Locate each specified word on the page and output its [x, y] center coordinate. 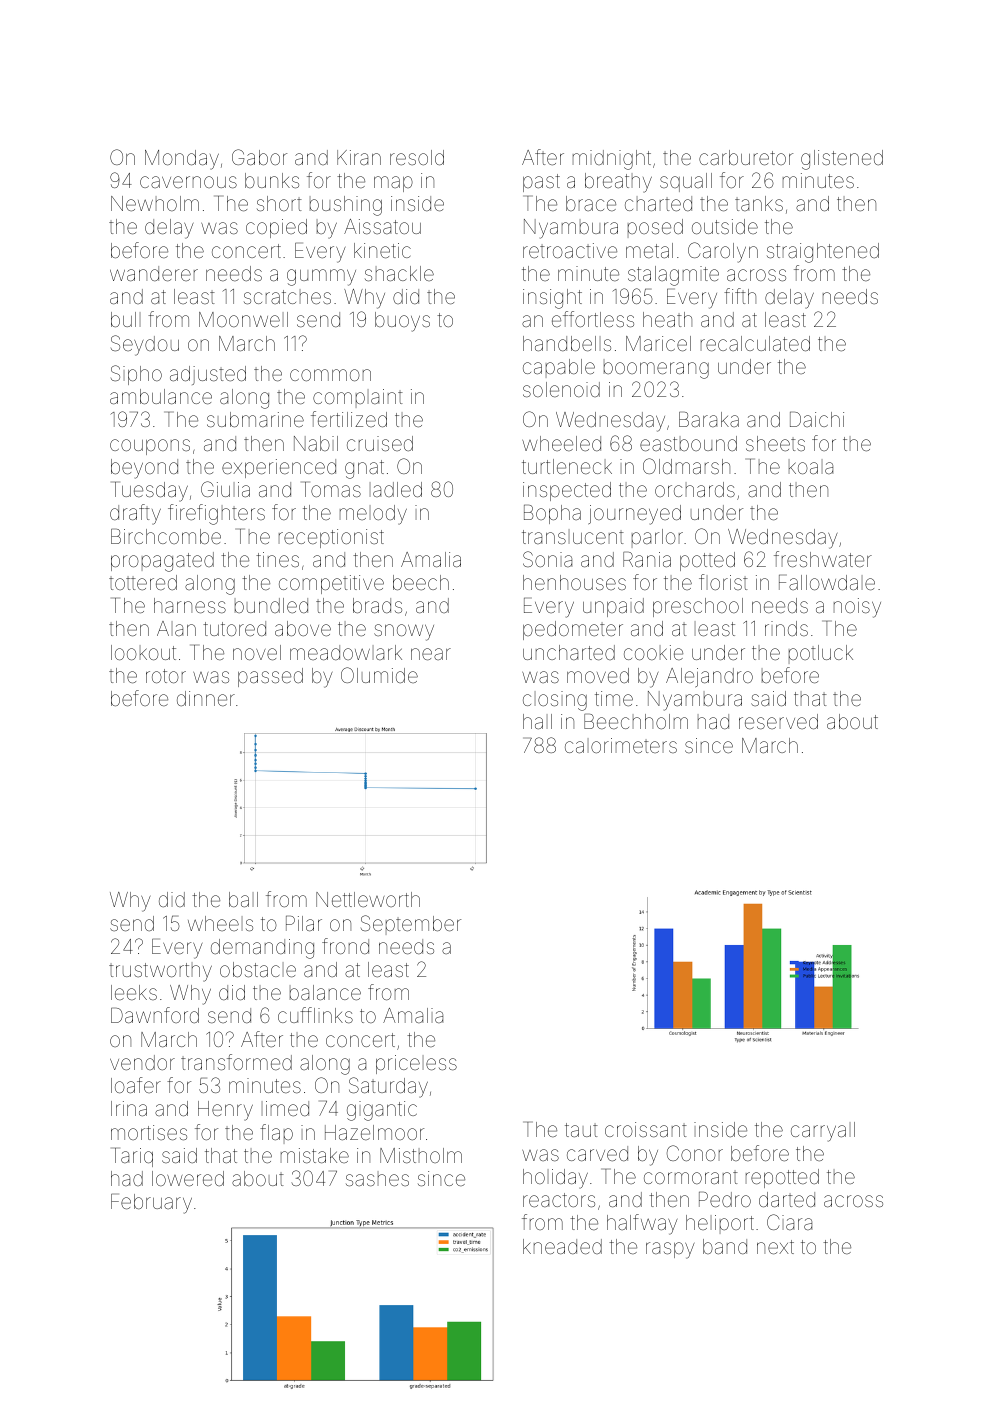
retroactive [570, 250]
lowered [188, 1178]
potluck [821, 654]
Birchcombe [166, 536]
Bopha [552, 514]
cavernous [188, 182]
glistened [842, 160]
